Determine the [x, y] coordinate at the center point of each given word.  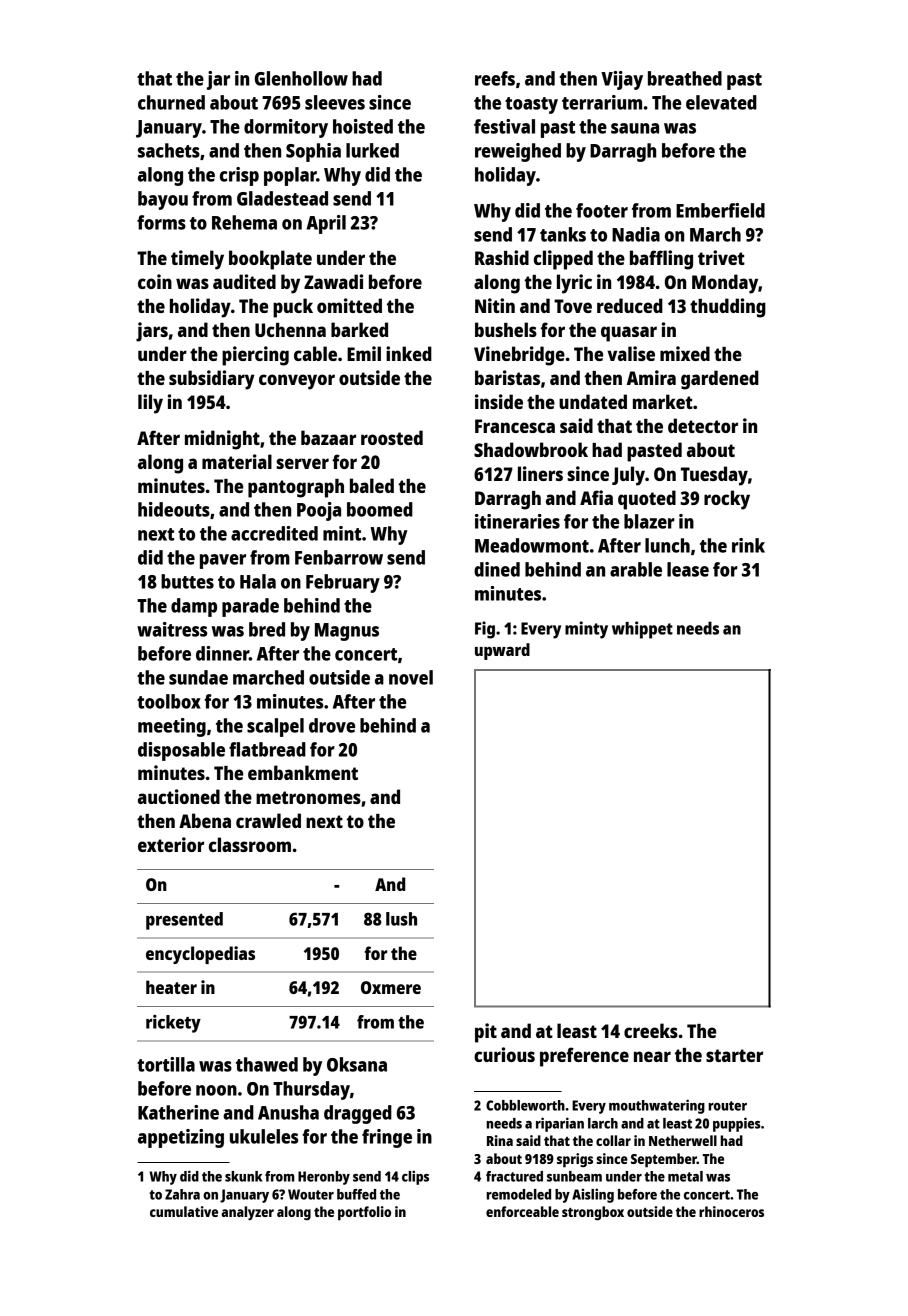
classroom [250, 844]
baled [372, 485]
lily [150, 404]
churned [171, 102]
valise [631, 353]
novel [411, 677]
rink [748, 545]
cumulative [184, 1211]
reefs [495, 78]
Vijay [622, 80]
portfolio [364, 1213]
